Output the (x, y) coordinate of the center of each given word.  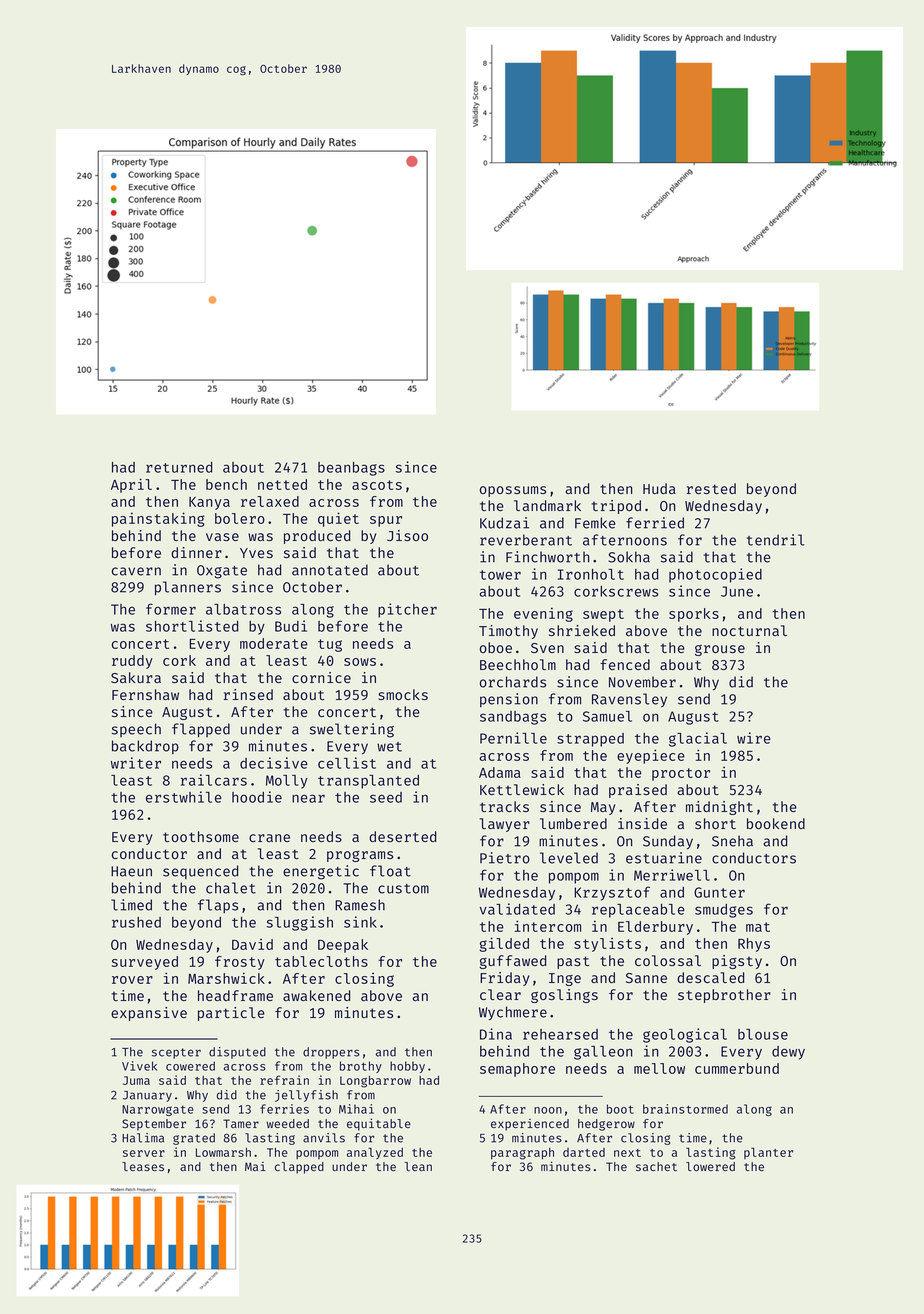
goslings (564, 996)
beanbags (351, 469)
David (252, 944)
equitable (379, 1124)
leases (143, 1166)
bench (226, 484)
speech (136, 730)
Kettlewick (522, 789)
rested (711, 488)
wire (754, 738)
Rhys (754, 945)
